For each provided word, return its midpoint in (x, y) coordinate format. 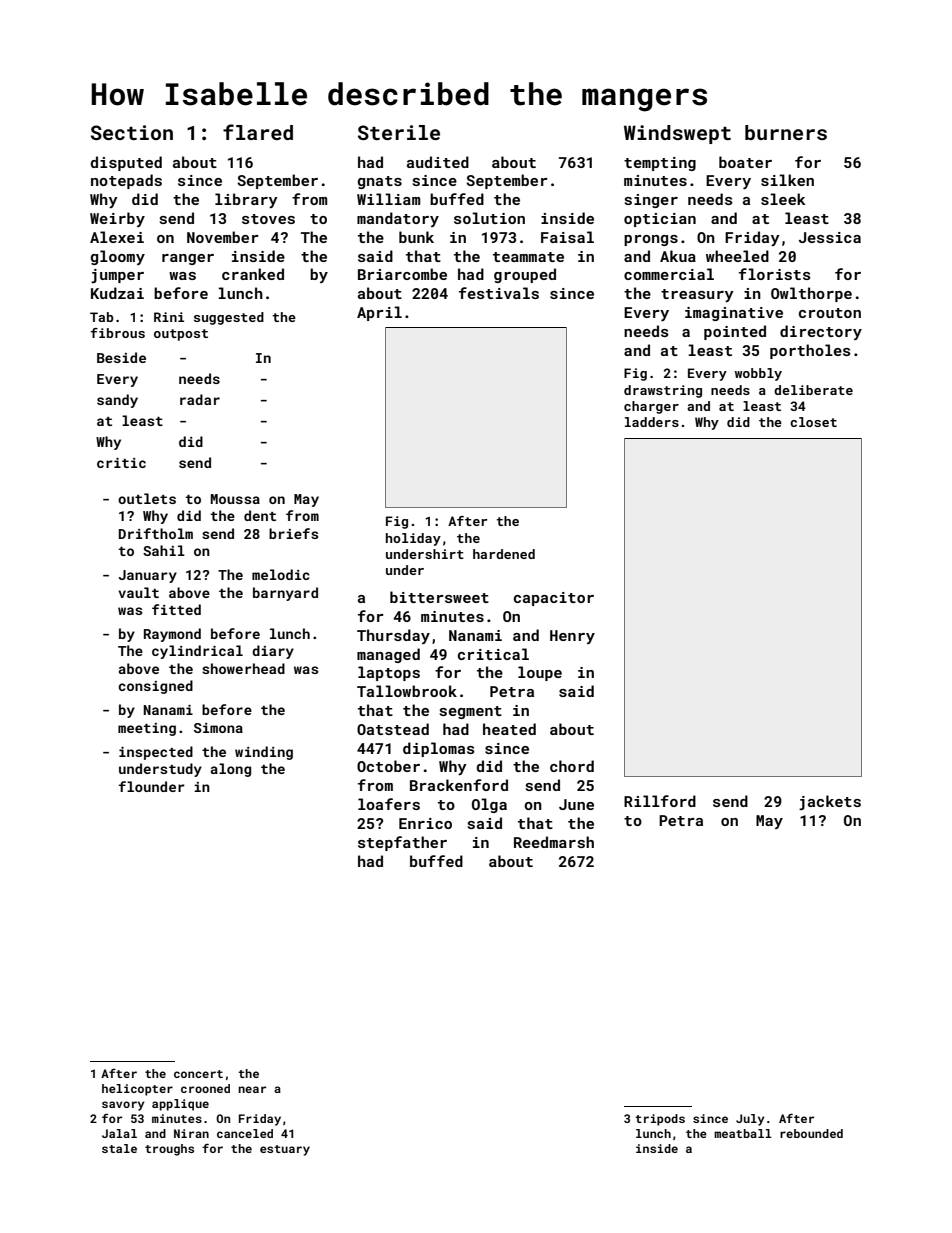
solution (489, 218)
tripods (660, 1120)
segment (471, 712)
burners (786, 132)
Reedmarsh (554, 842)
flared (258, 132)
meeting (147, 729)
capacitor (554, 599)
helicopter (137, 1090)
